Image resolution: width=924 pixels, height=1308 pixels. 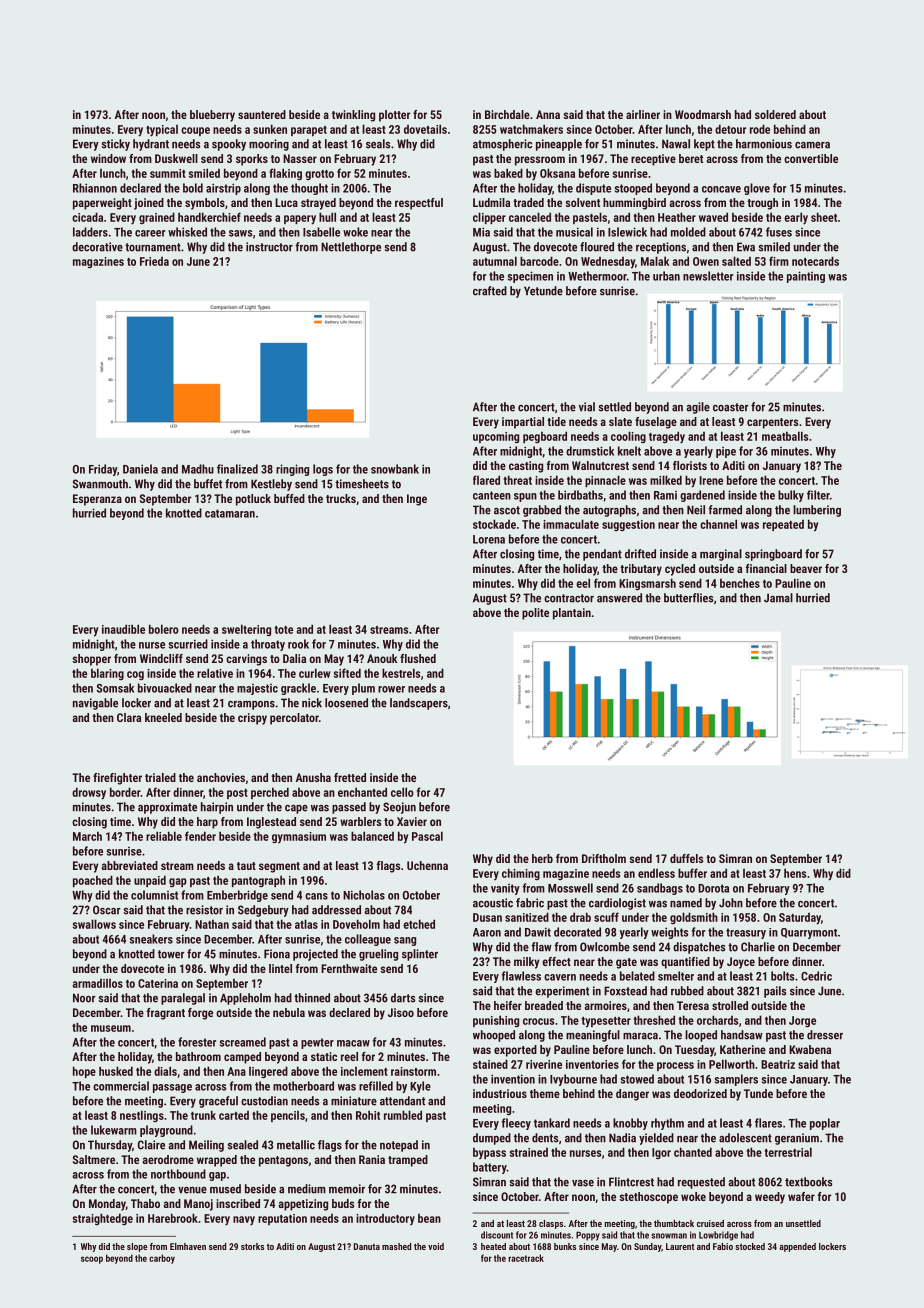 What do you see at coordinates (403, 998) in the page?
I see `darts` at bounding box center [403, 998].
